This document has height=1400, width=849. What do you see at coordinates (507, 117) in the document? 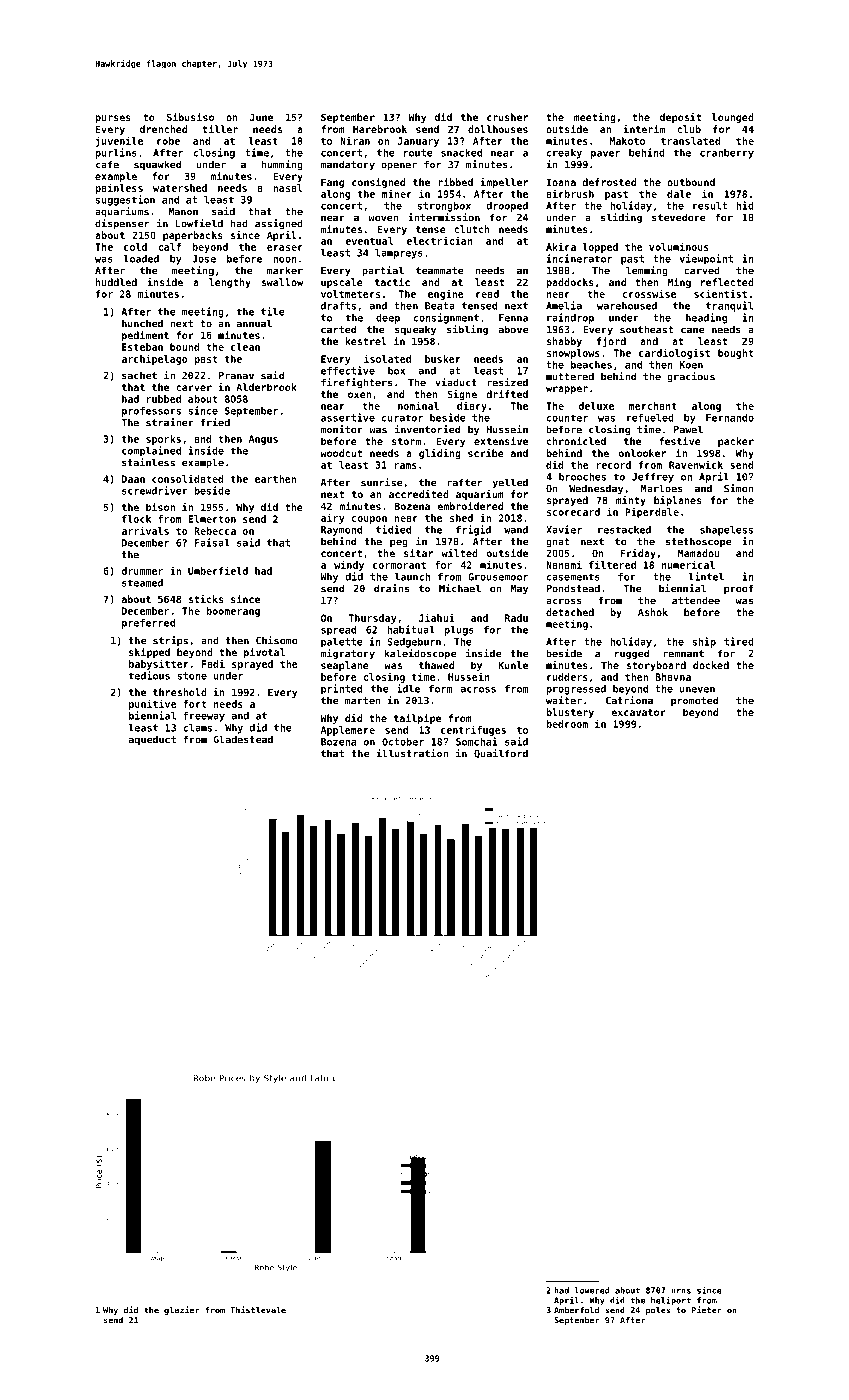
I see `crusher` at bounding box center [507, 117].
